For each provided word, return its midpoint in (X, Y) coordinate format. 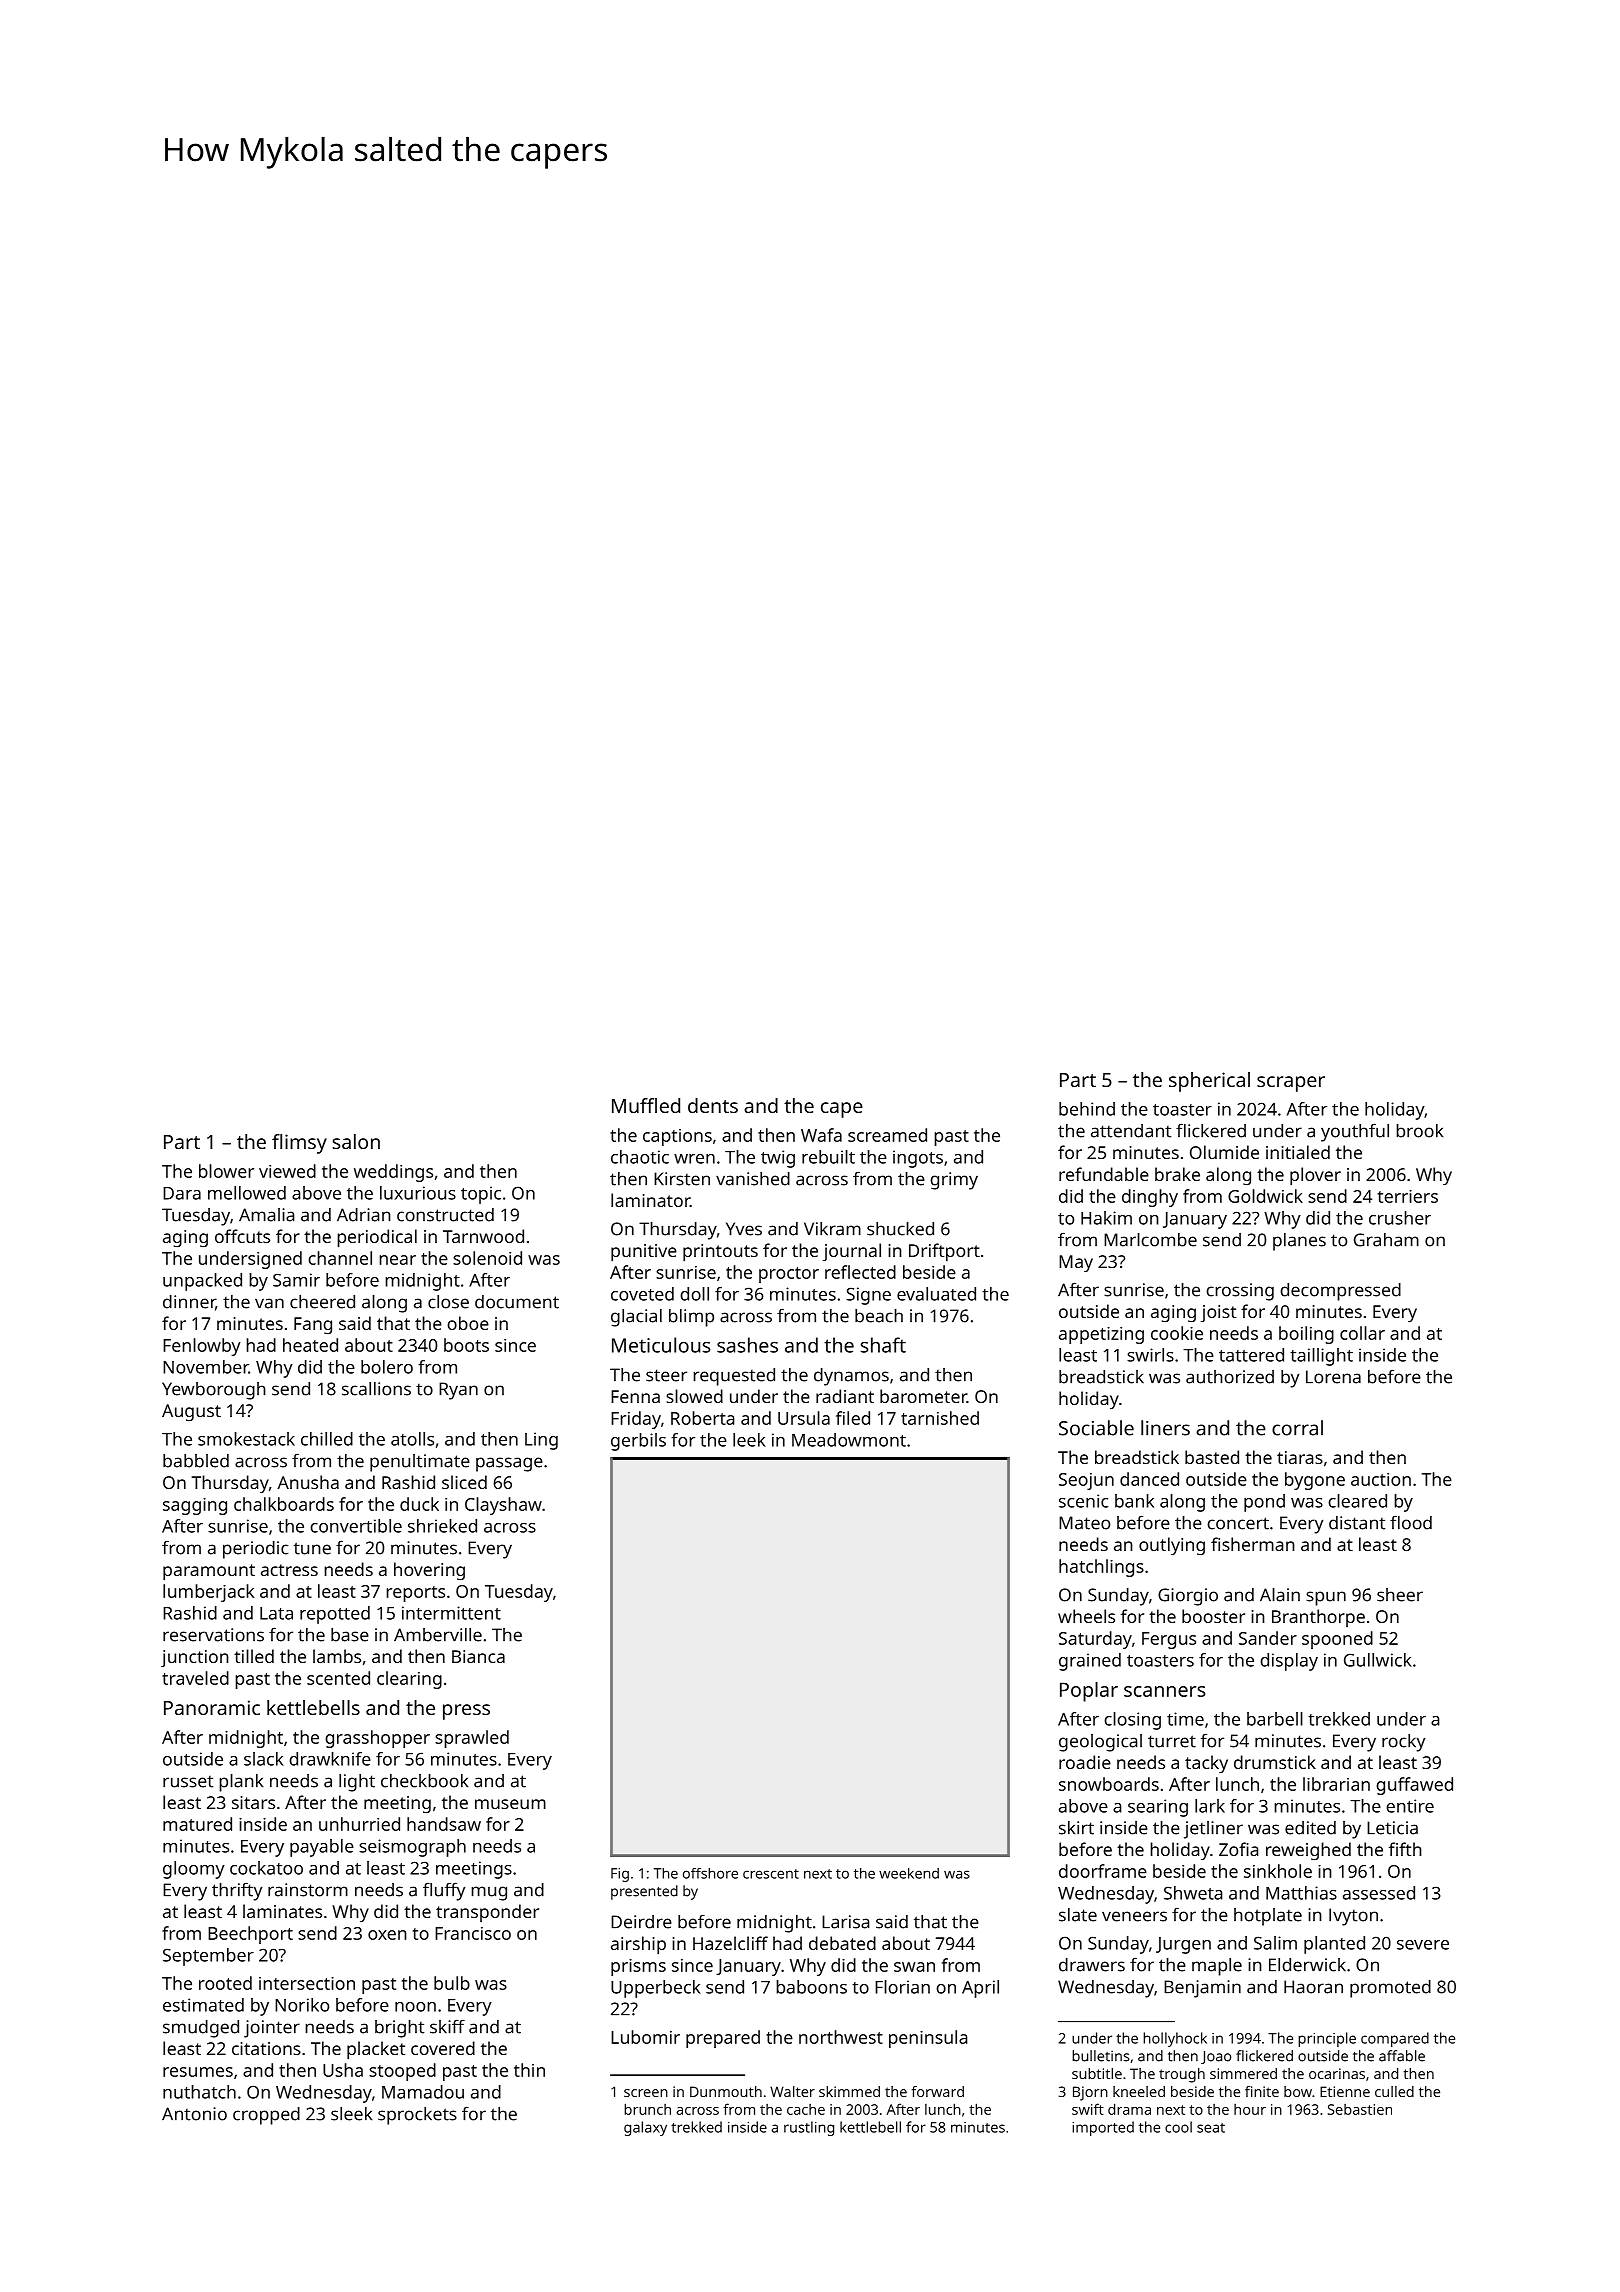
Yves (744, 1229)
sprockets (417, 2116)
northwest (841, 2037)
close (448, 1302)
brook (1419, 1131)
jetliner (1213, 1830)
